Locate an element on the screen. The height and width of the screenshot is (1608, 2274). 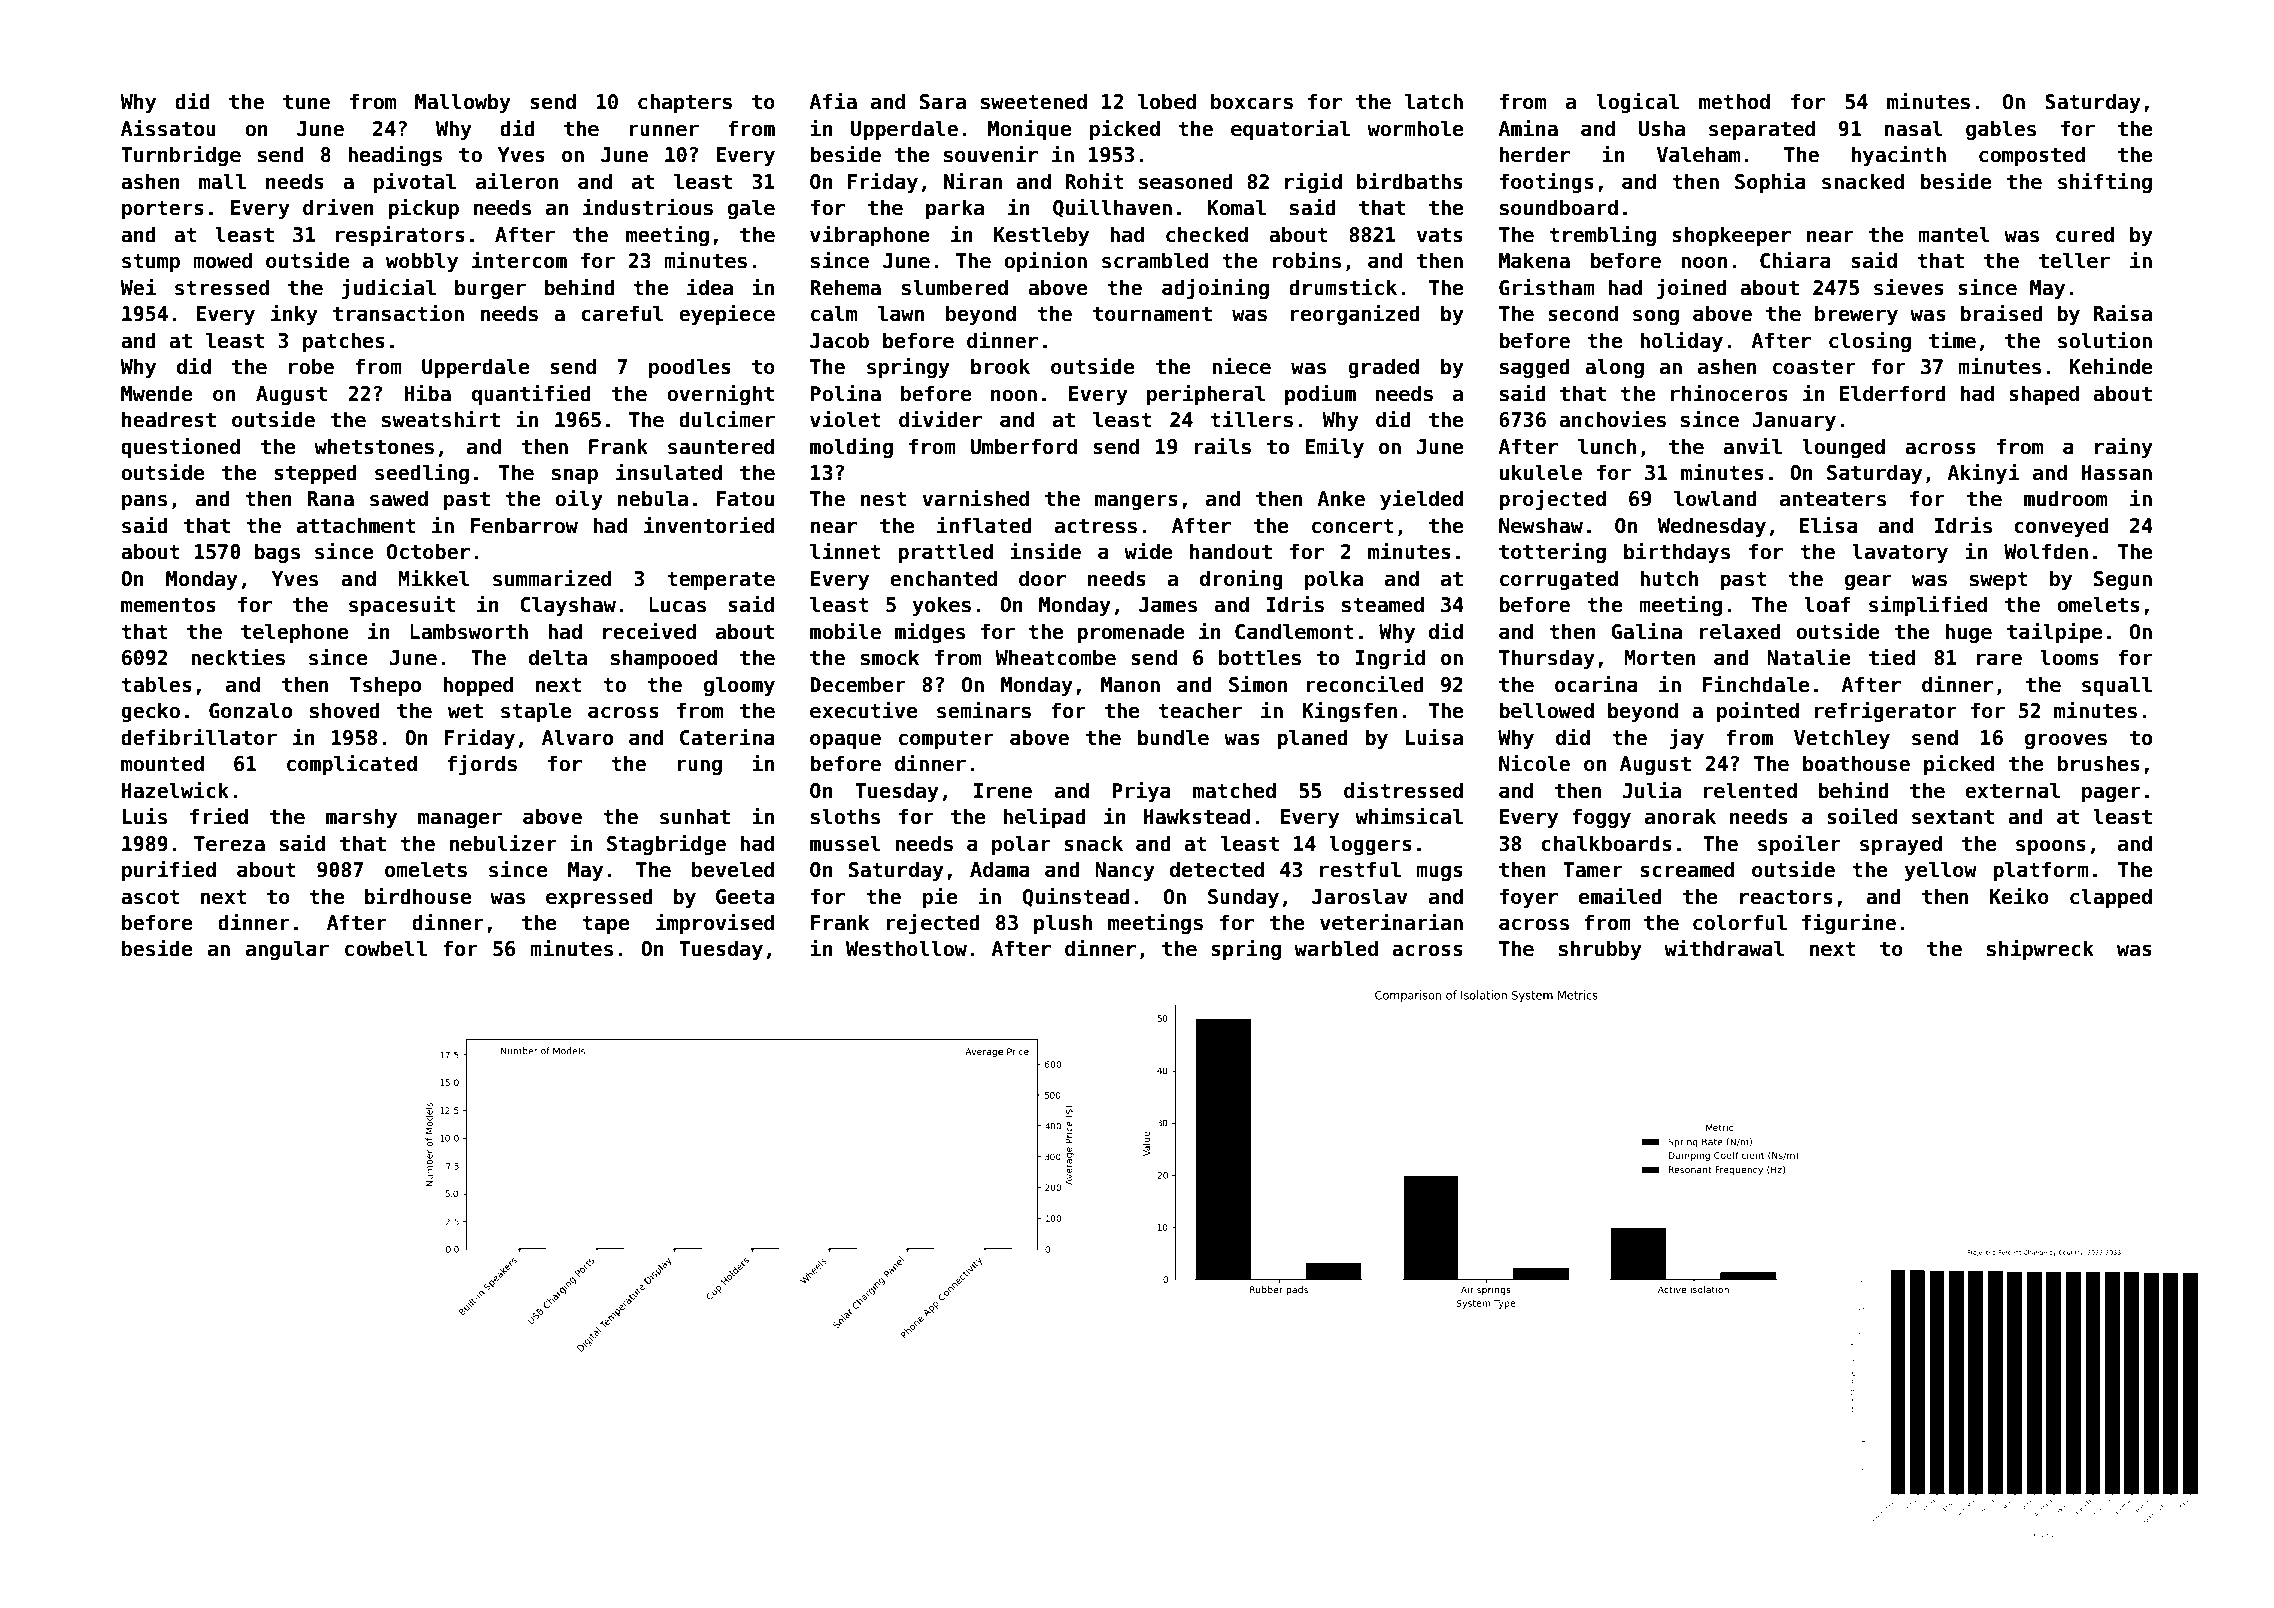
chapters is located at coordinates (685, 103).
